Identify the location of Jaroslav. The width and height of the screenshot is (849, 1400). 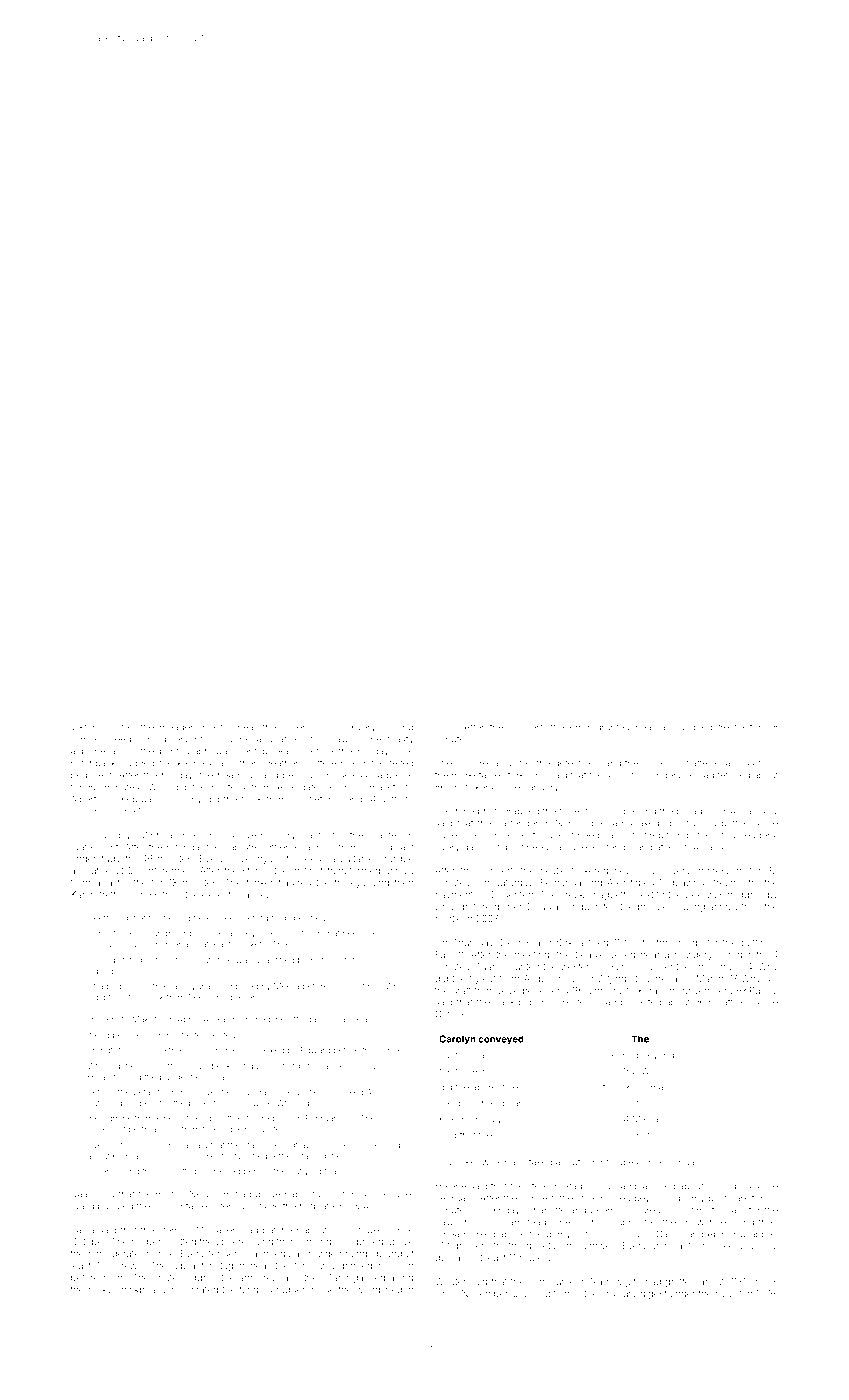
(760, 811).
